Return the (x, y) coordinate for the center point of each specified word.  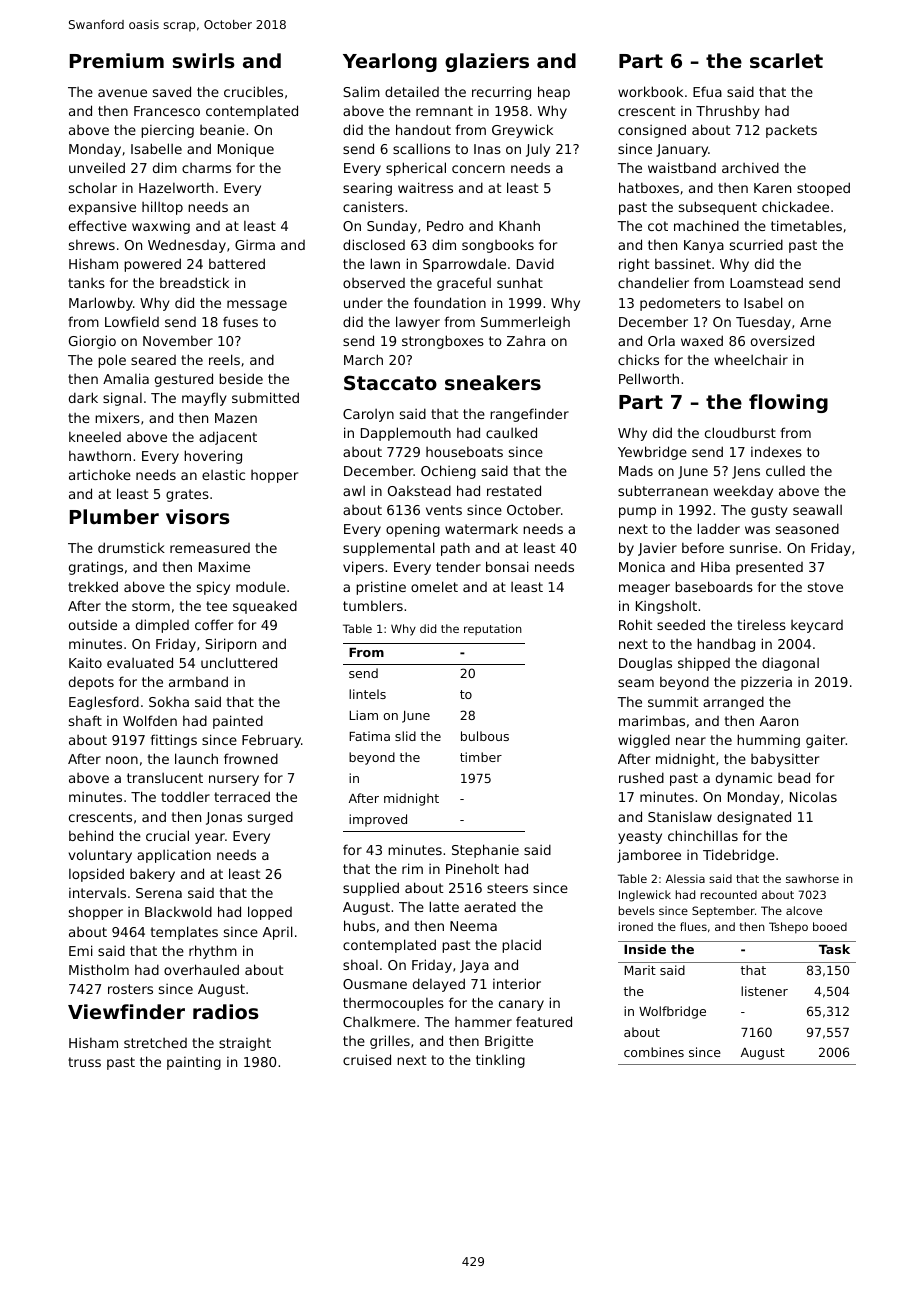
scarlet (786, 60)
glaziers (487, 62)
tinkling (500, 1061)
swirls (203, 61)
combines (654, 1052)
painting (194, 1063)
